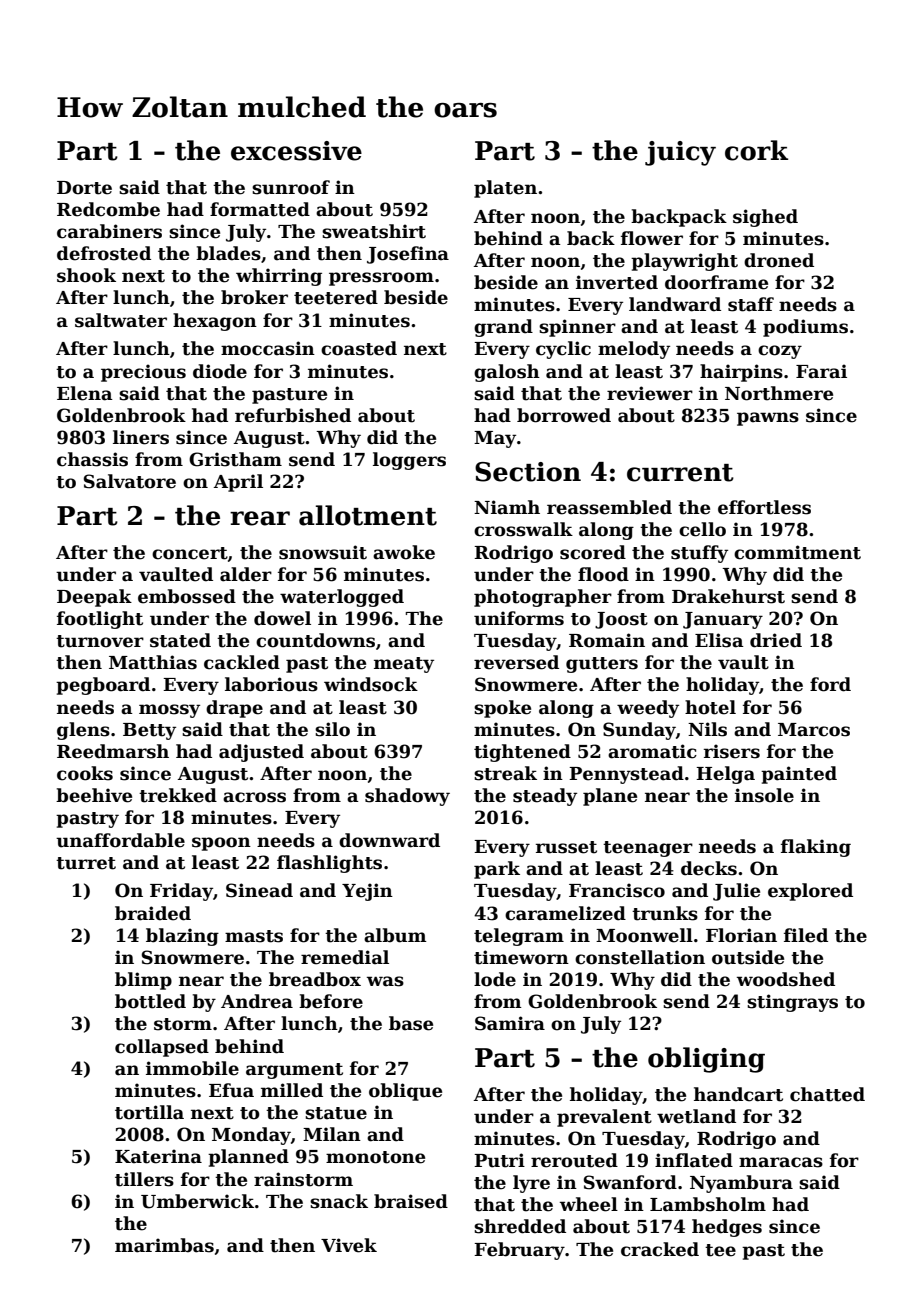 The width and height of the screenshot is (924, 1308). I want to click on base, so click(411, 1023).
